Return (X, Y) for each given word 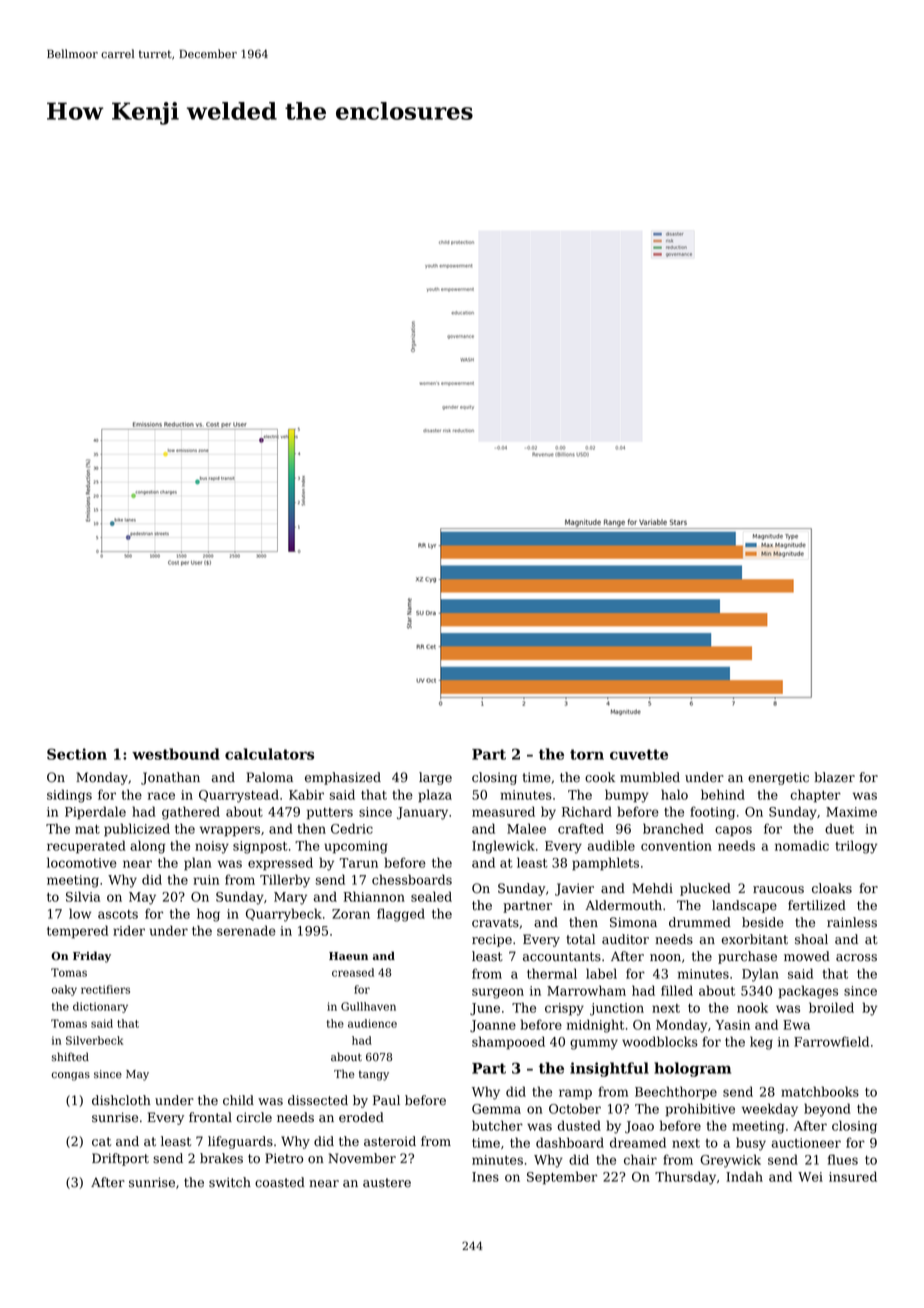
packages (808, 992)
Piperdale (95, 812)
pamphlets (605, 863)
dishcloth (121, 1100)
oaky (64, 990)
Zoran (351, 914)
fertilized (817, 905)
